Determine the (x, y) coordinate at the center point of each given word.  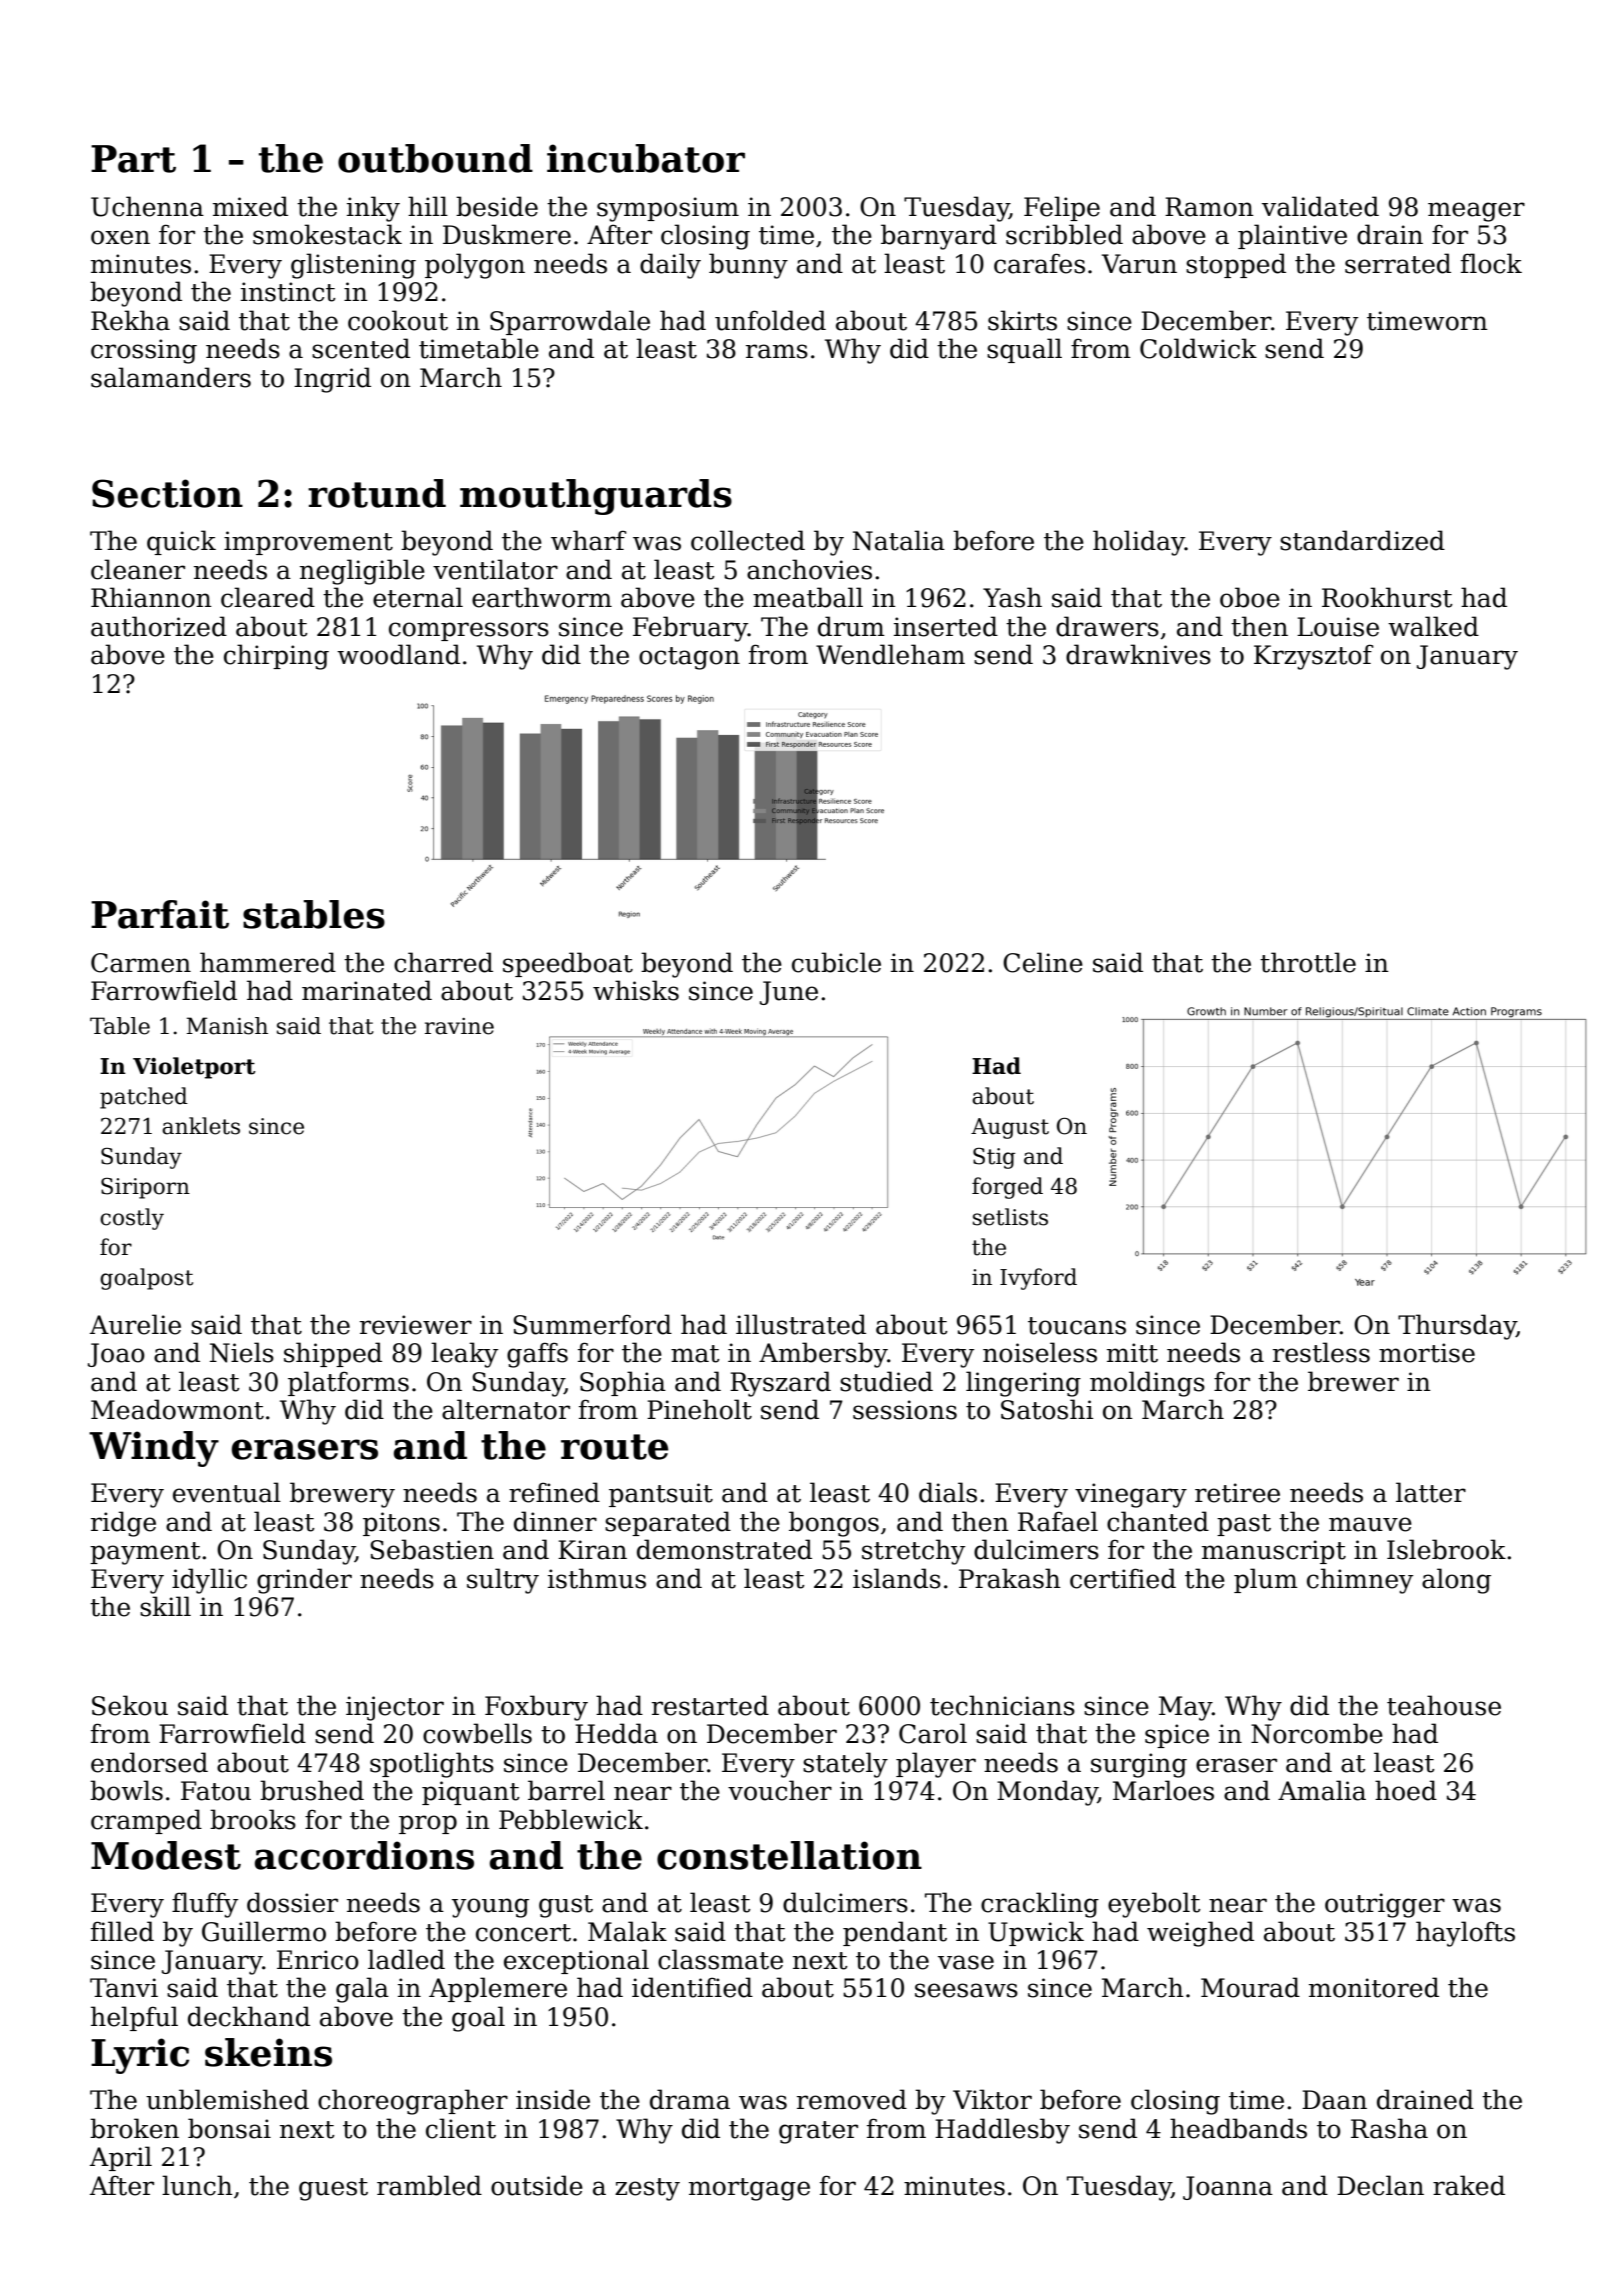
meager (1476, 212)
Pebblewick (571, 1819)
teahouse (1444, 1705)
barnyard (939, 237)
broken (134, 2128)
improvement (308, 543)
